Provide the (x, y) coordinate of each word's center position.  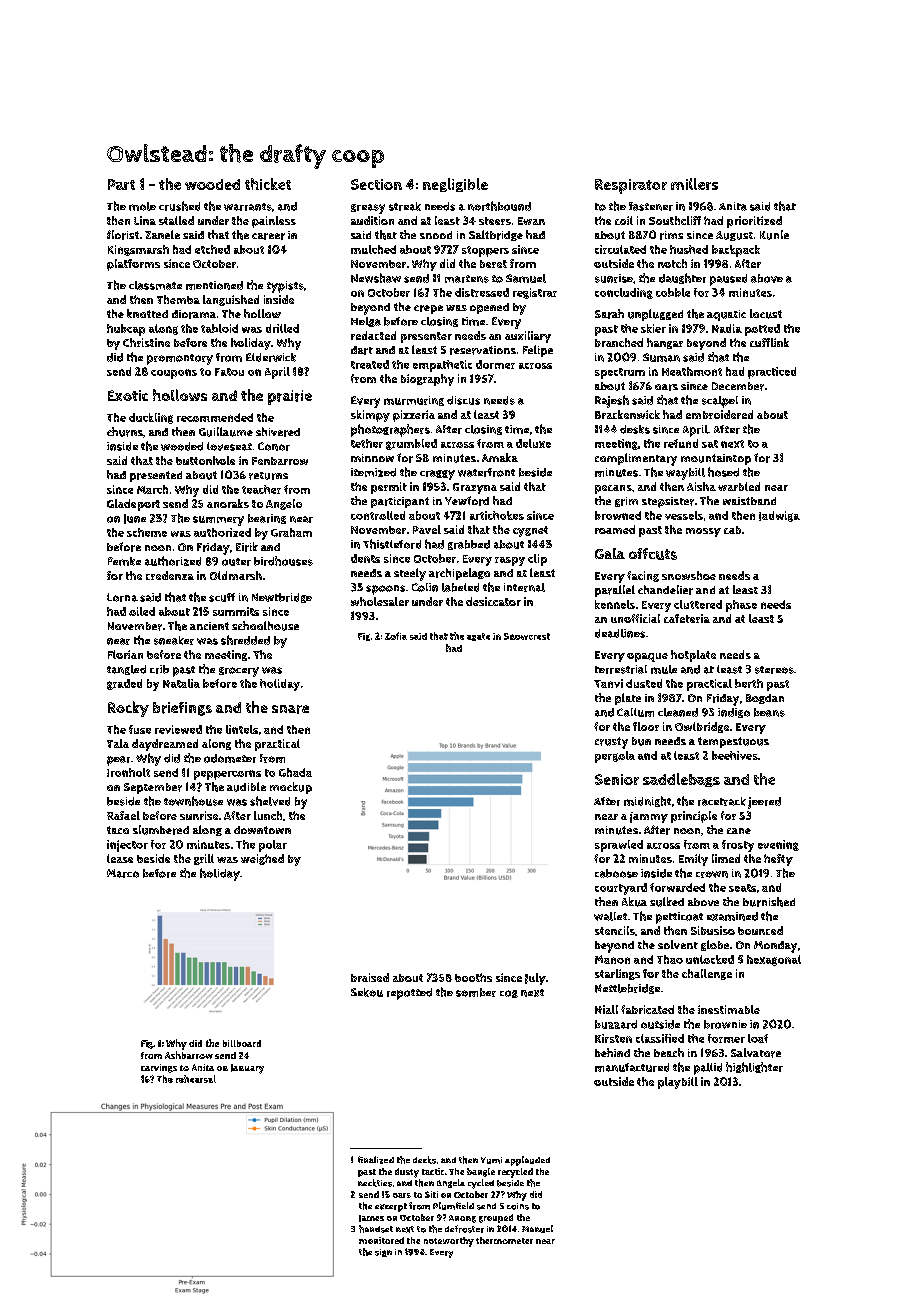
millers (694, 184)
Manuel (537, 1229)
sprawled (619, 846)
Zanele (162, 234)
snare (290, 709)
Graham (291, 532)
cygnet (530, 531)
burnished (769, 902)
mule (664, 669)
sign (383, 1253)
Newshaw (376, 278)
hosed (723, 472)
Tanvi (608, 683)
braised (370, 977)
